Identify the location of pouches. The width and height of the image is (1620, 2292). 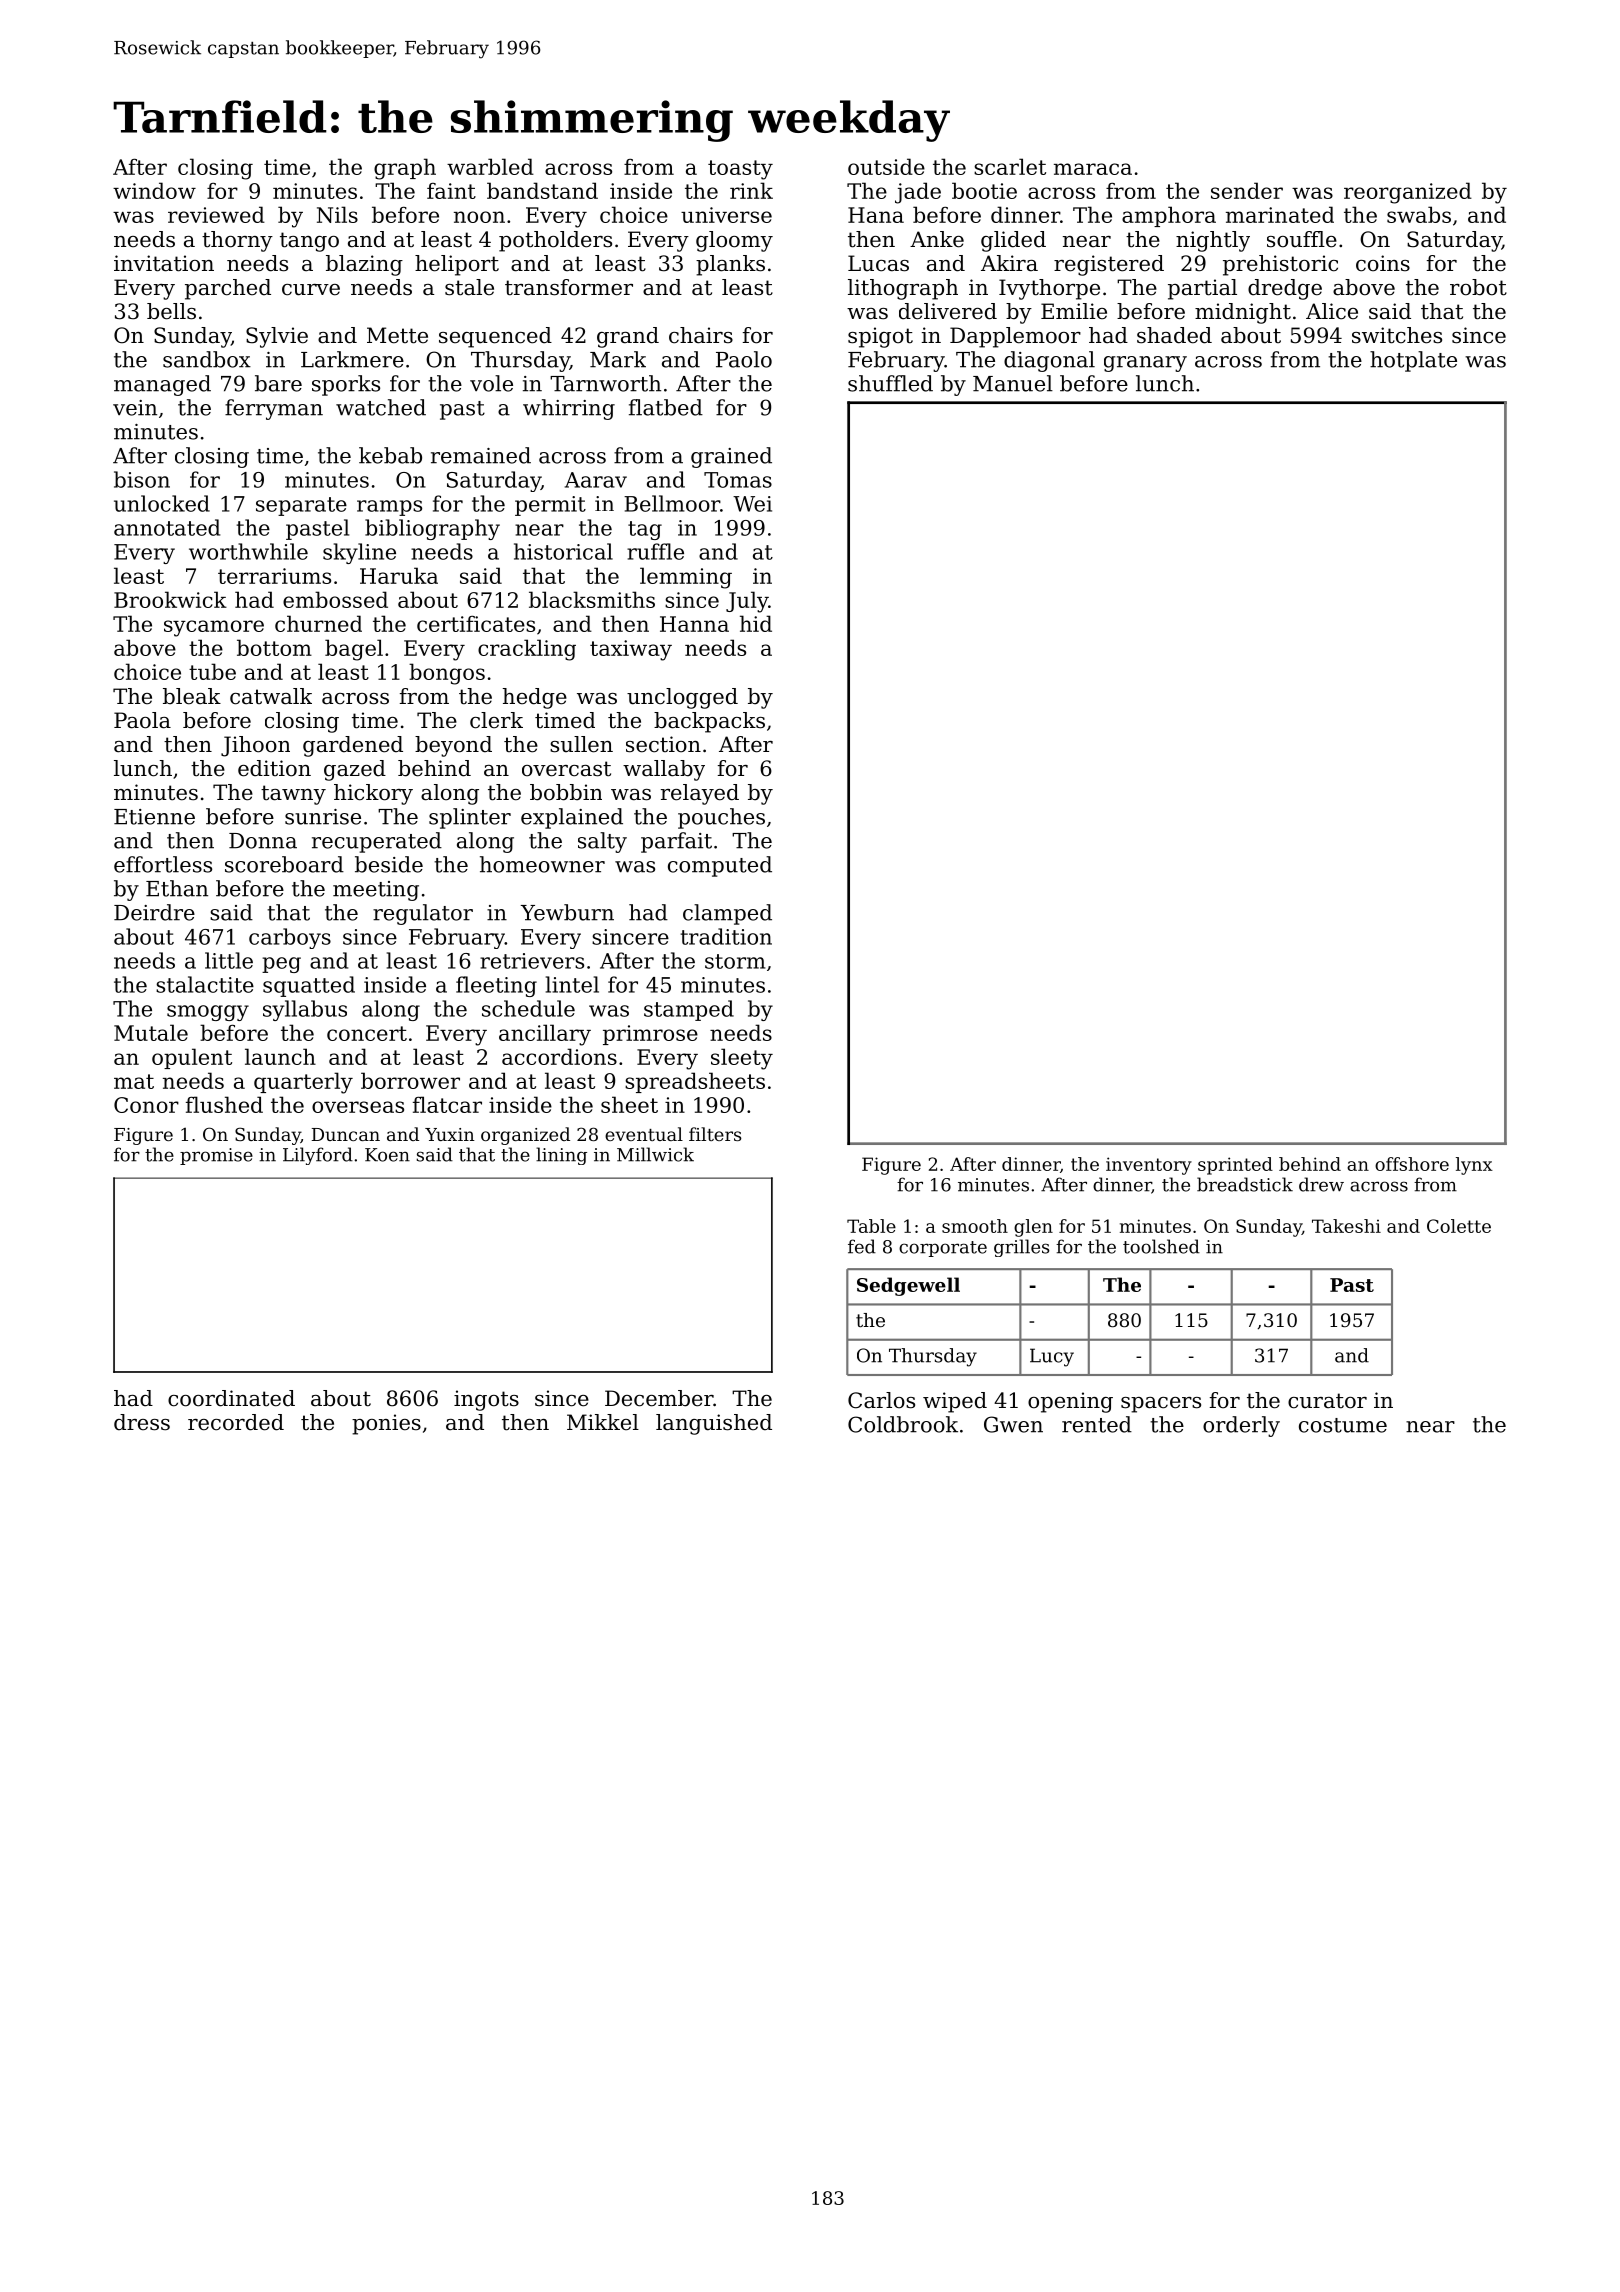
(721, 818).
